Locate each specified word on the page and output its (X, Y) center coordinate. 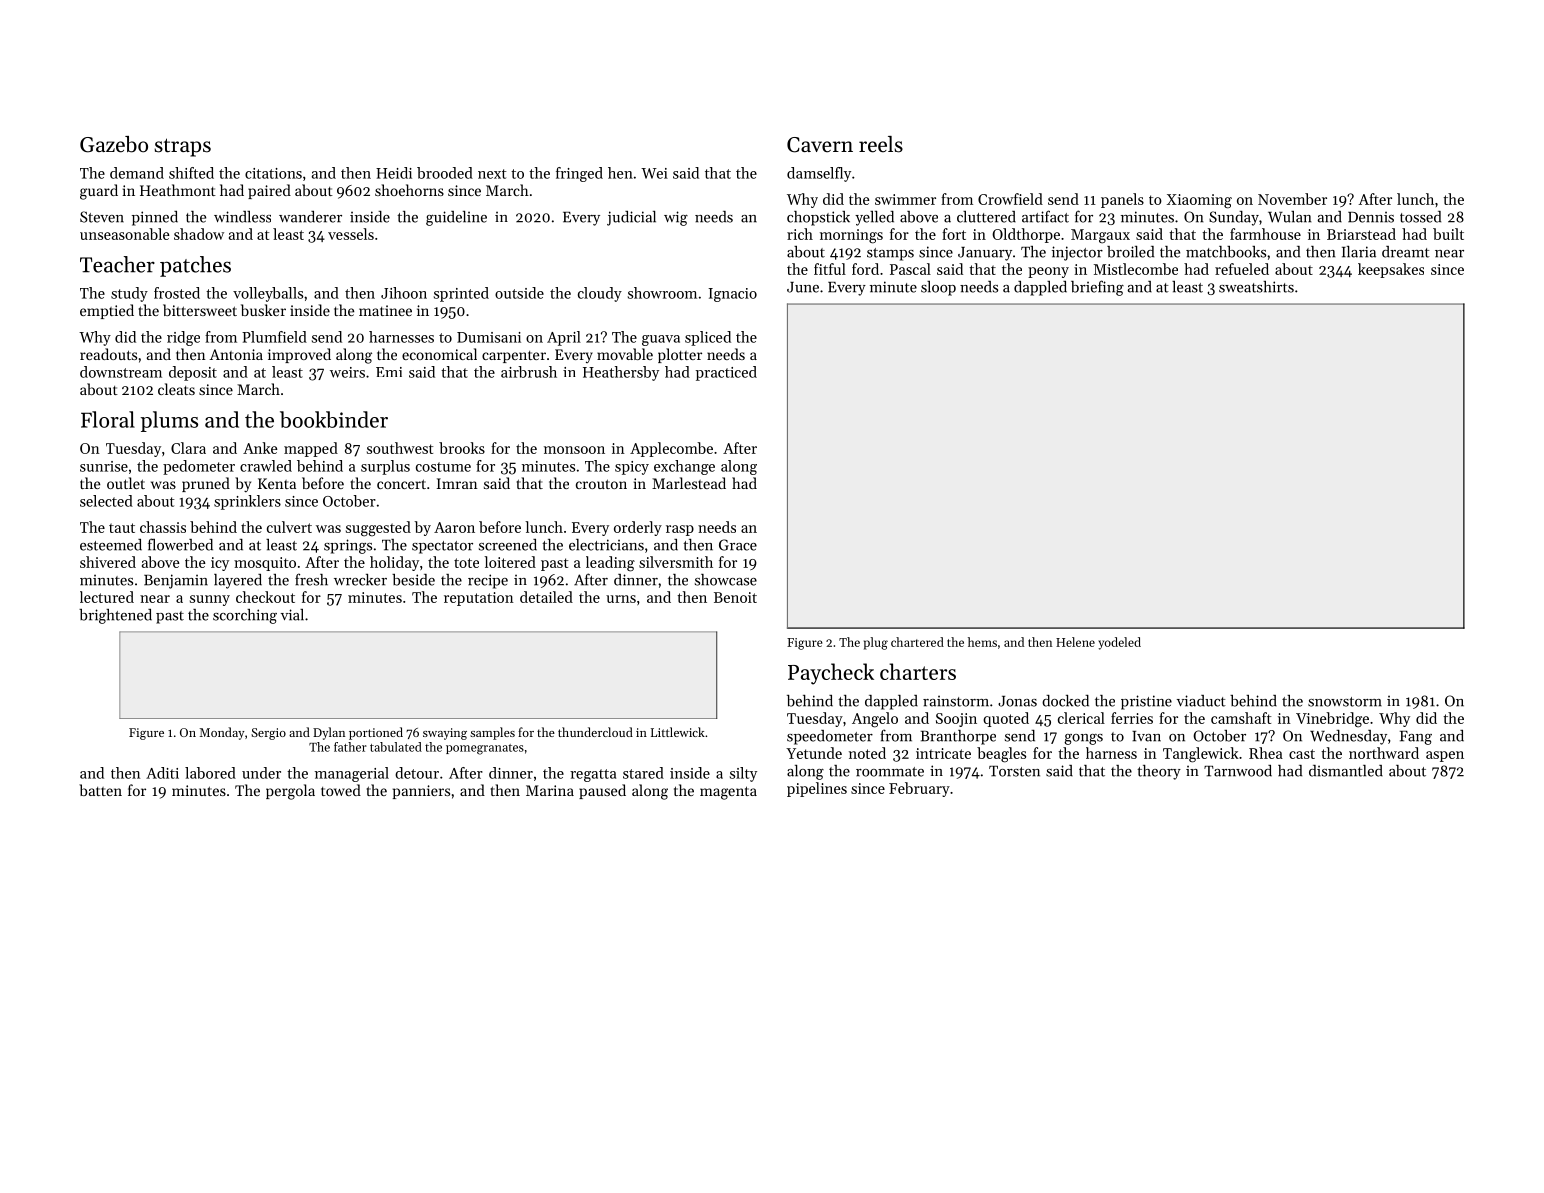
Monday (222, 733)
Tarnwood (1238, 771)
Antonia (236, 354)
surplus (385, 467)
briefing (1097, 288)
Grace (738, 545)
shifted (191, 173)
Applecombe (671, 449)
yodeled (1119, 643)
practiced (726, 373)
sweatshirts (1256, 287)
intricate (943, 753)
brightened (115, 616)
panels (1122, 200)
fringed (579, 174)
